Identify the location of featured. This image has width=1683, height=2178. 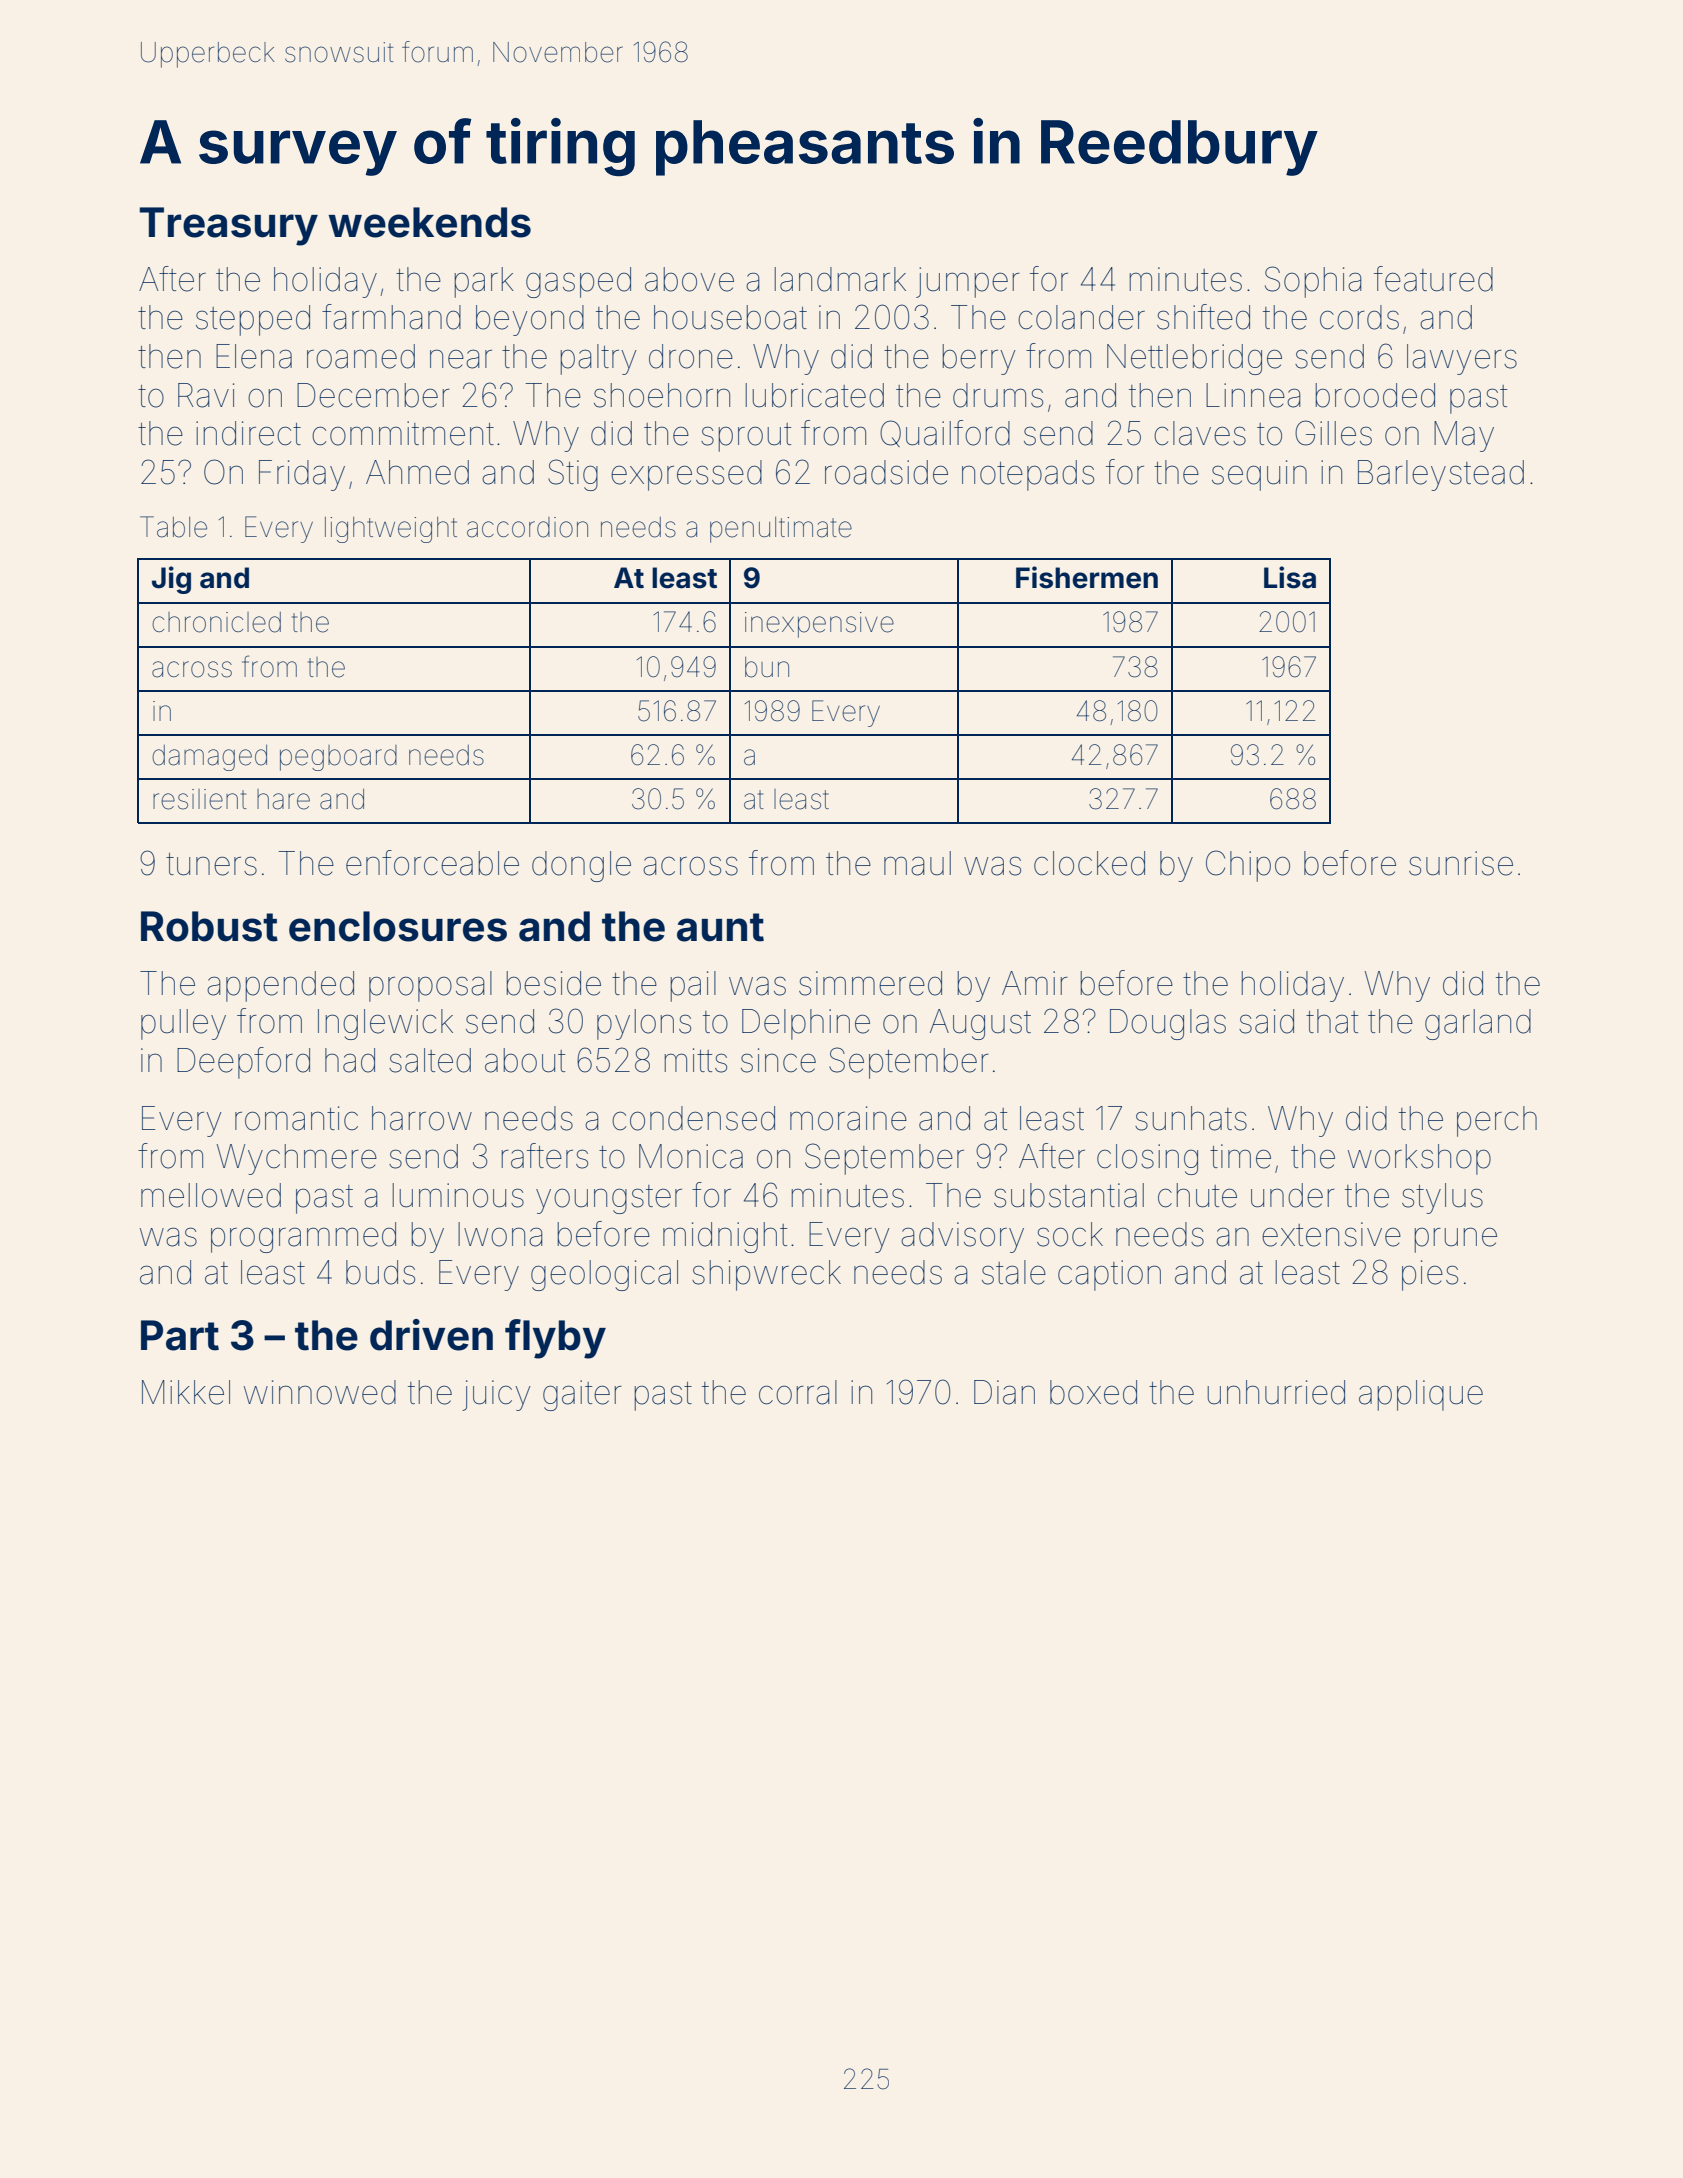
(1433, 279).
